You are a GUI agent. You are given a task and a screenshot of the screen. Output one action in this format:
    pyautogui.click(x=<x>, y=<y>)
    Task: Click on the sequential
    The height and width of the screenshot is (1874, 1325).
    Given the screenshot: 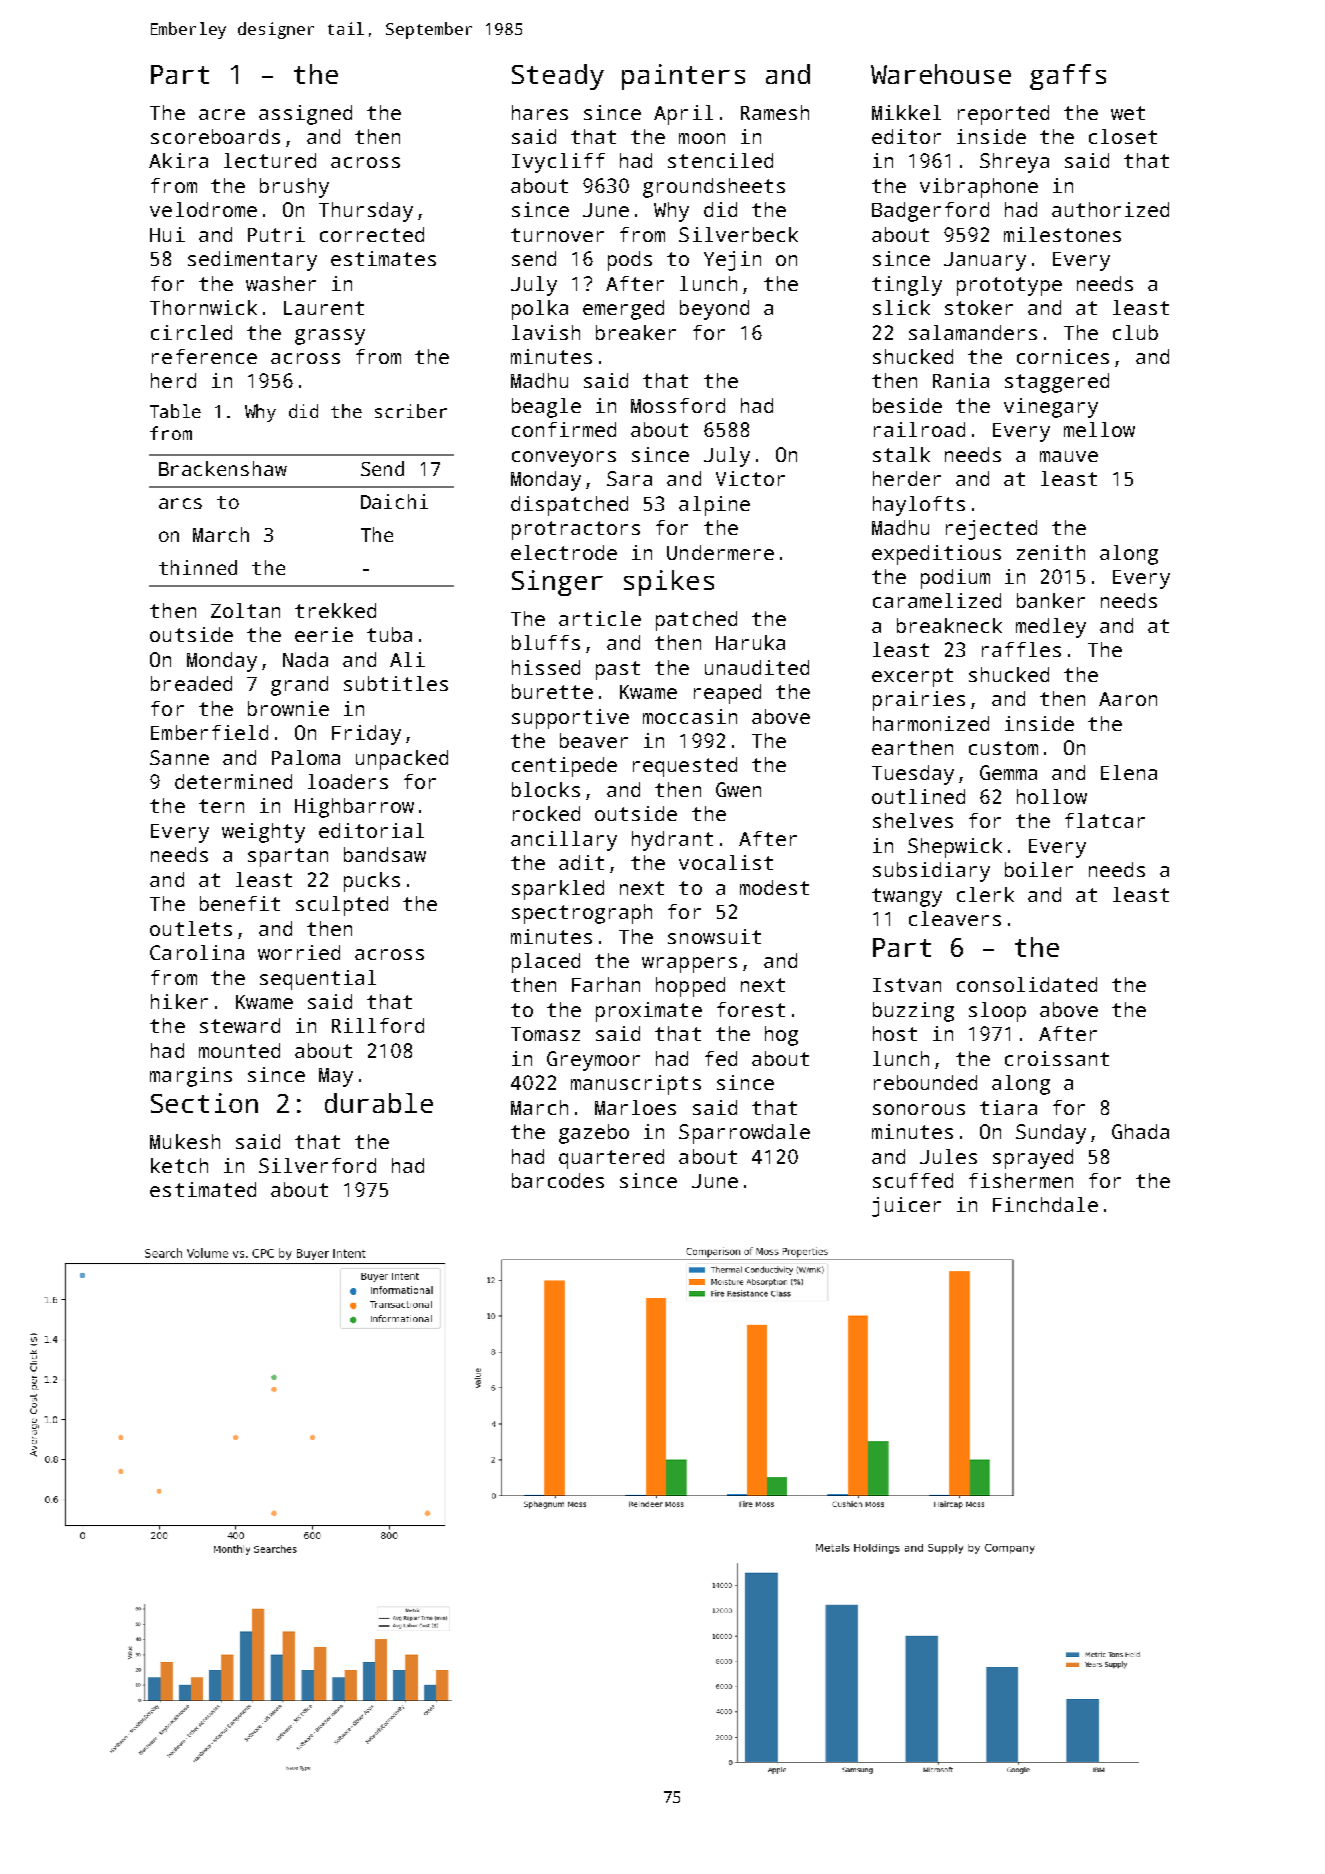 What is the action you would take?
    pyautogui.click(x=318, y=980)
